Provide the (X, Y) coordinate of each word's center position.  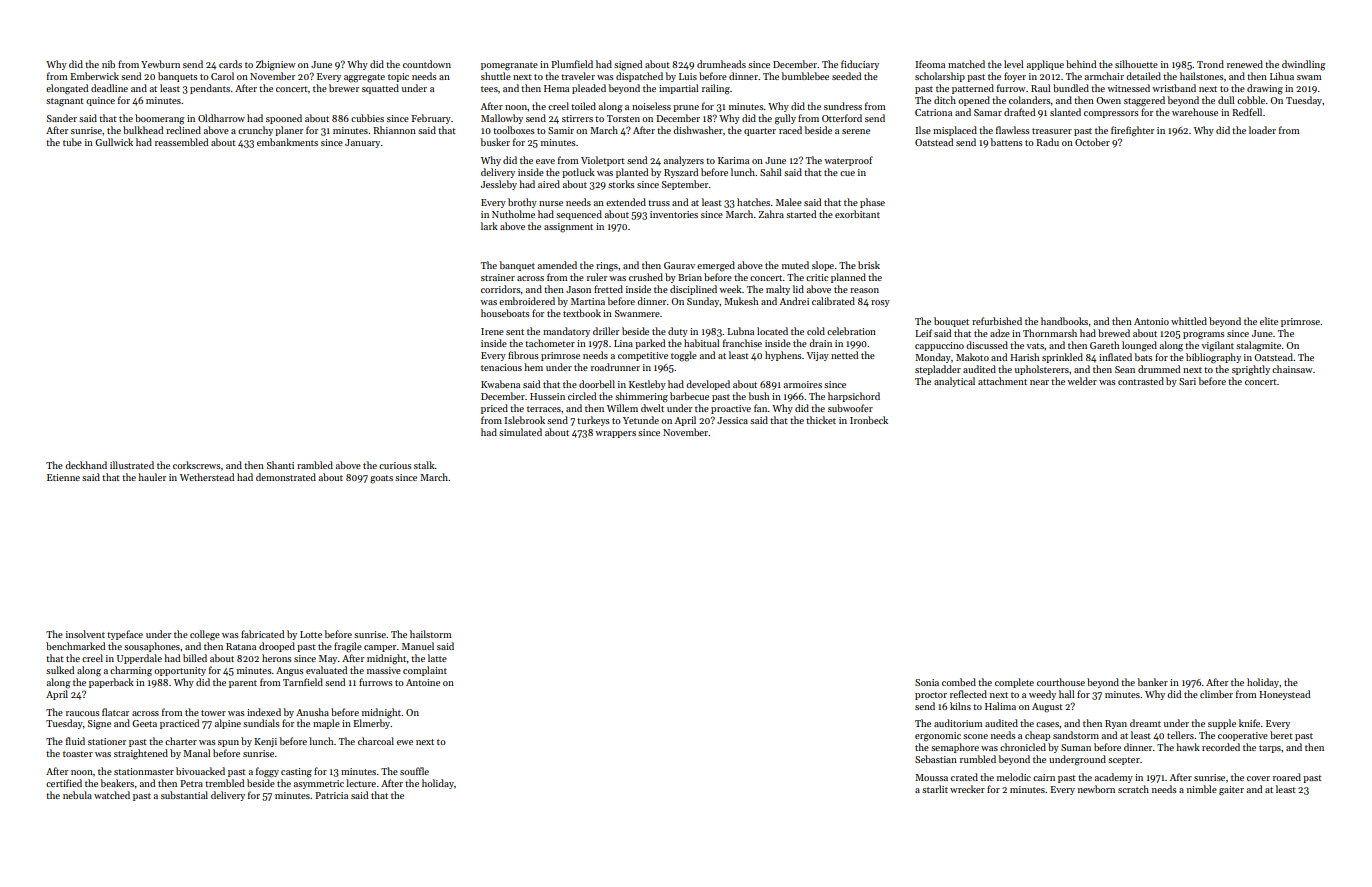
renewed (1245, 64)
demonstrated (286, 477)
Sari (1187, 381)
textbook (582, 313)
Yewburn (160, 64)
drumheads (721, 64)
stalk (424, 465)
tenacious (501, 367)
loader (1262, 130)
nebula (77, 795)
